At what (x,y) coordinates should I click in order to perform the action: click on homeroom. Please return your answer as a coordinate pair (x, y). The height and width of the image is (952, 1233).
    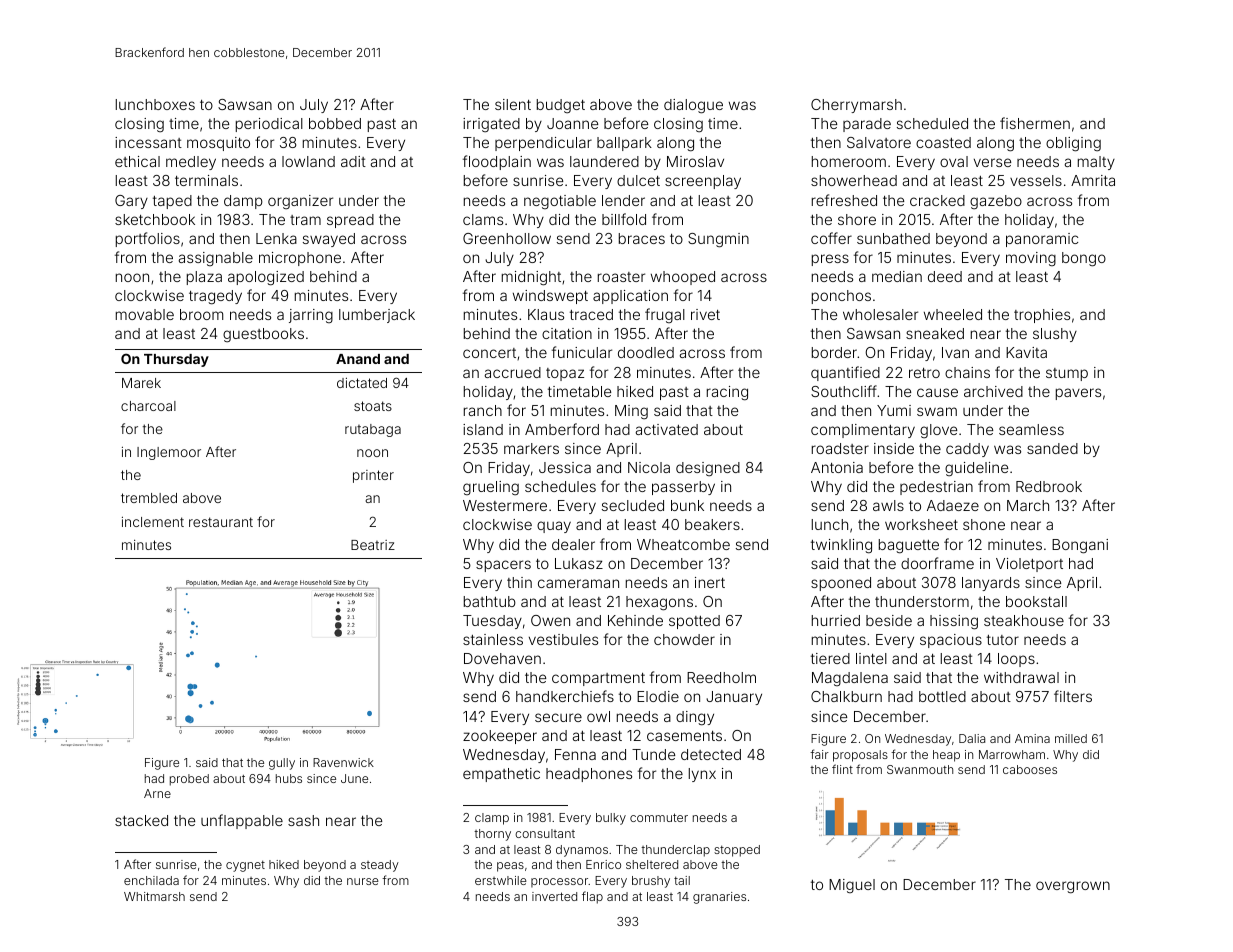
    Looking at the image, I should click on (849, 161).
